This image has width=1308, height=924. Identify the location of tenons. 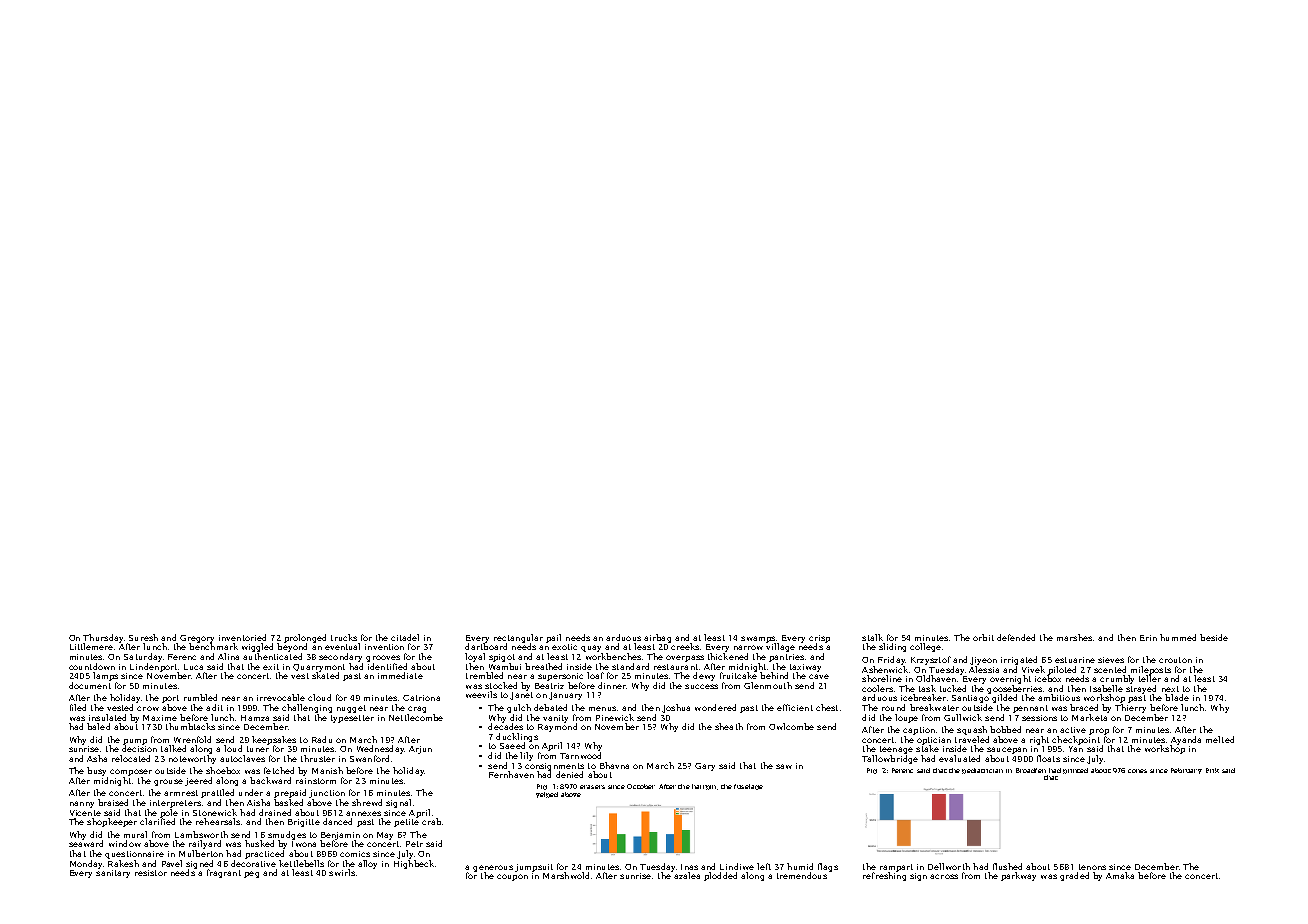
(1092, 867).
